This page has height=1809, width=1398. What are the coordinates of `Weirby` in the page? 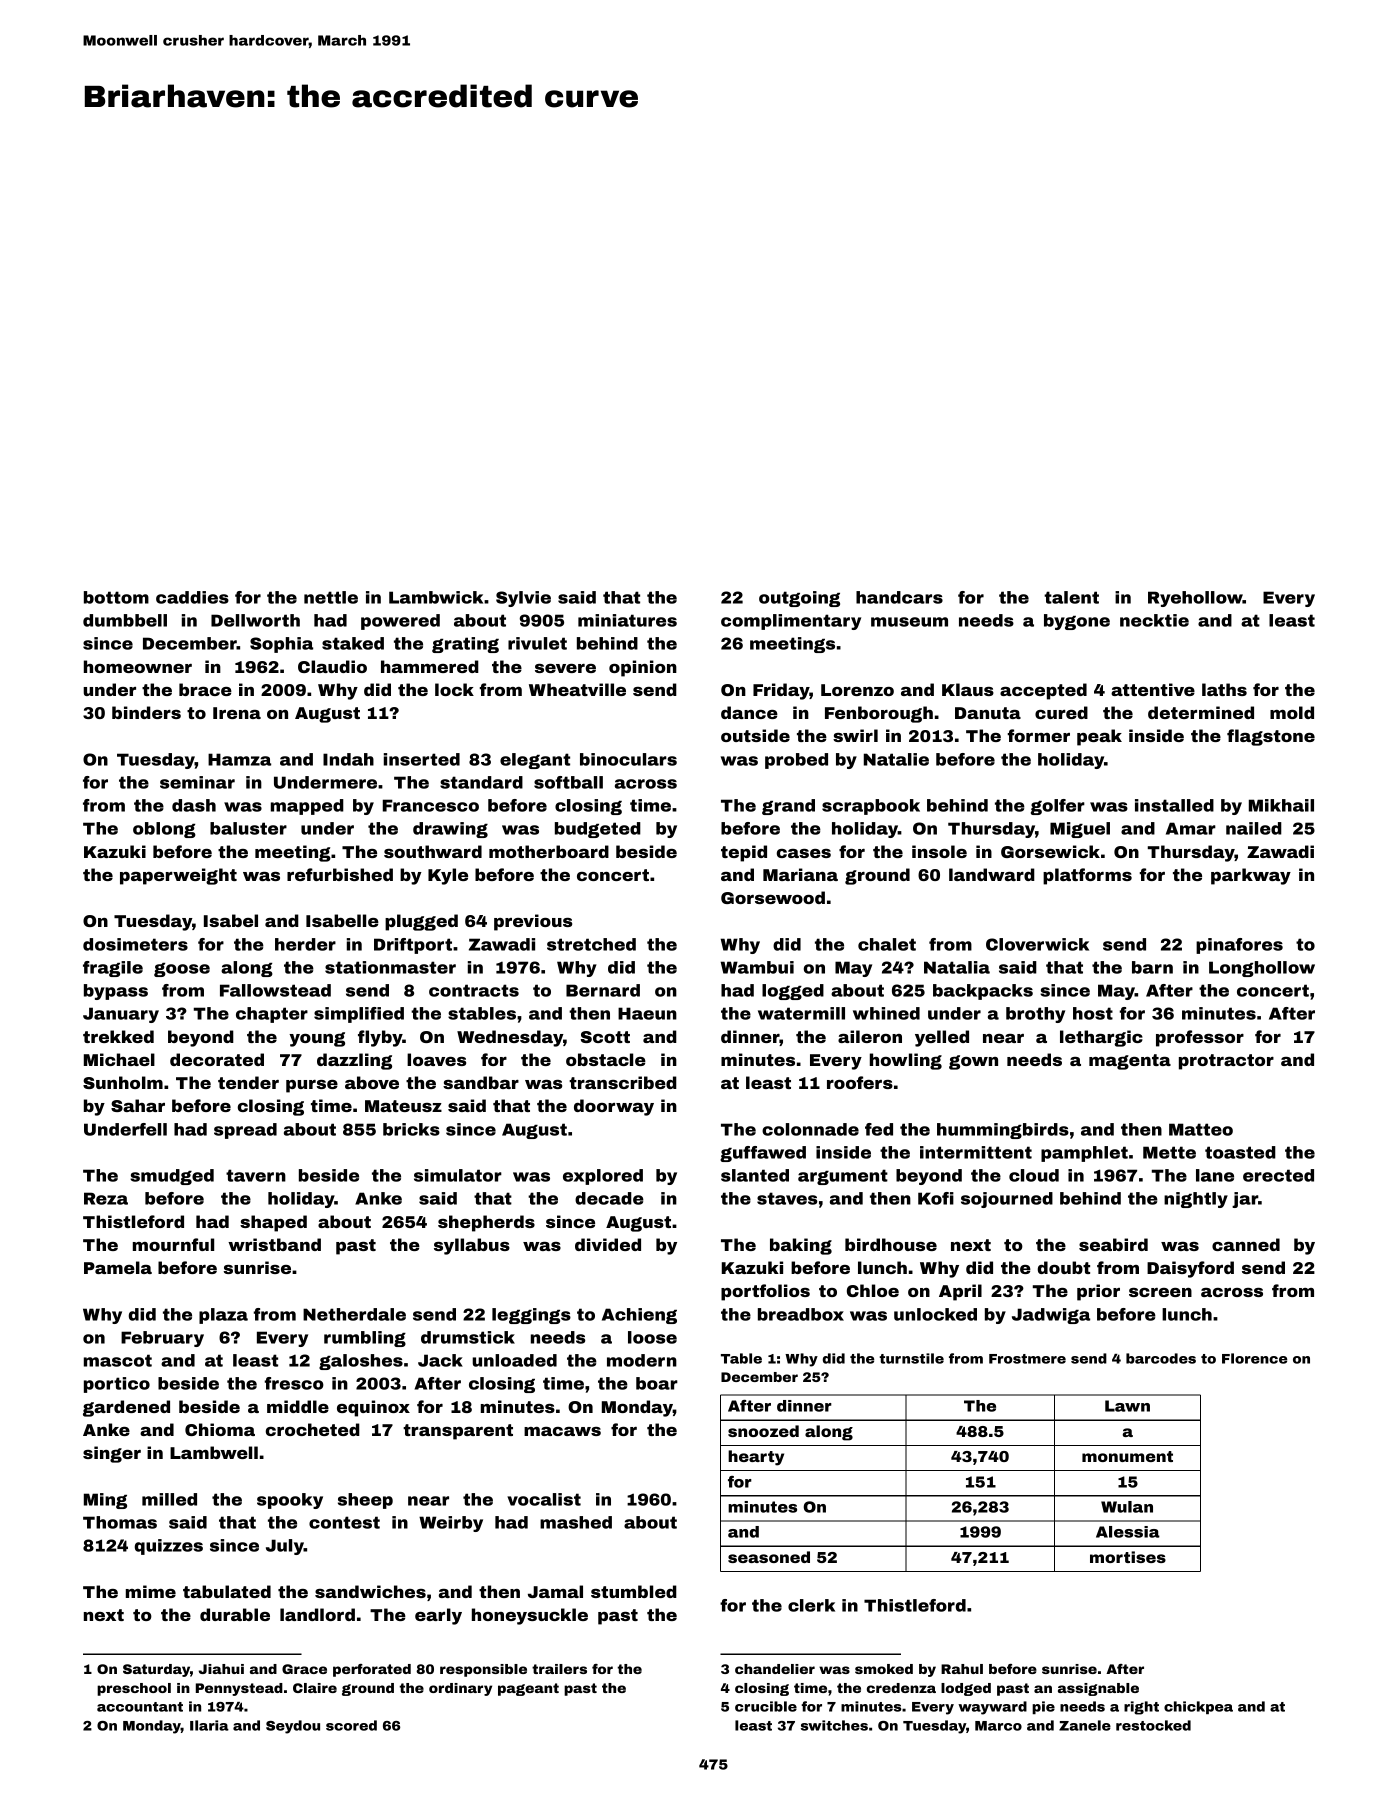 It's located at (451, 1524).
